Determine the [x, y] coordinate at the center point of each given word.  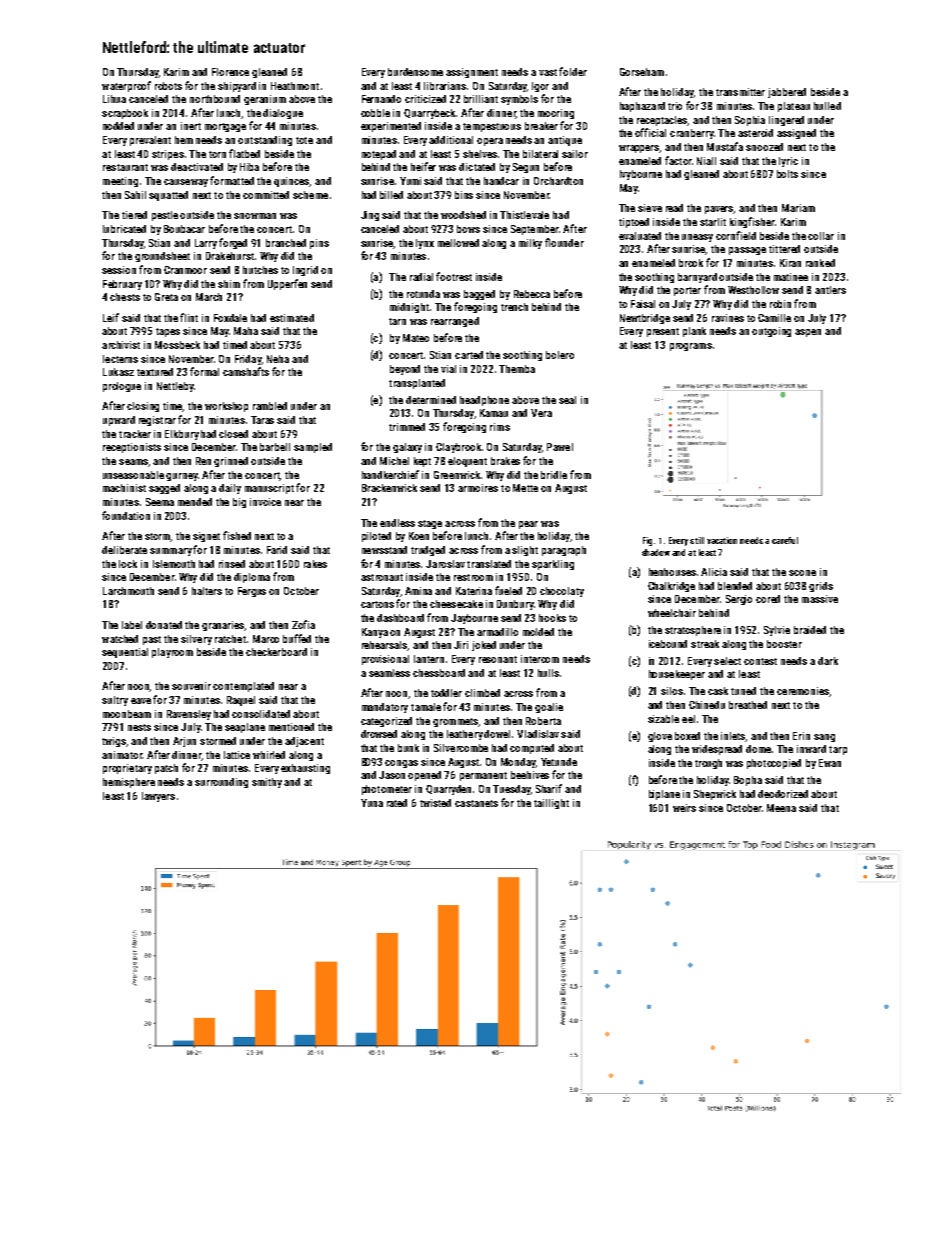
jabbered [787, 93]
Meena [781, 808]
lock [128, 564]
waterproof [126, 86]
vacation [722, 540]
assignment [472, 73]
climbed [482, 693]
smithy [267, 783]
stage [430, 524]
